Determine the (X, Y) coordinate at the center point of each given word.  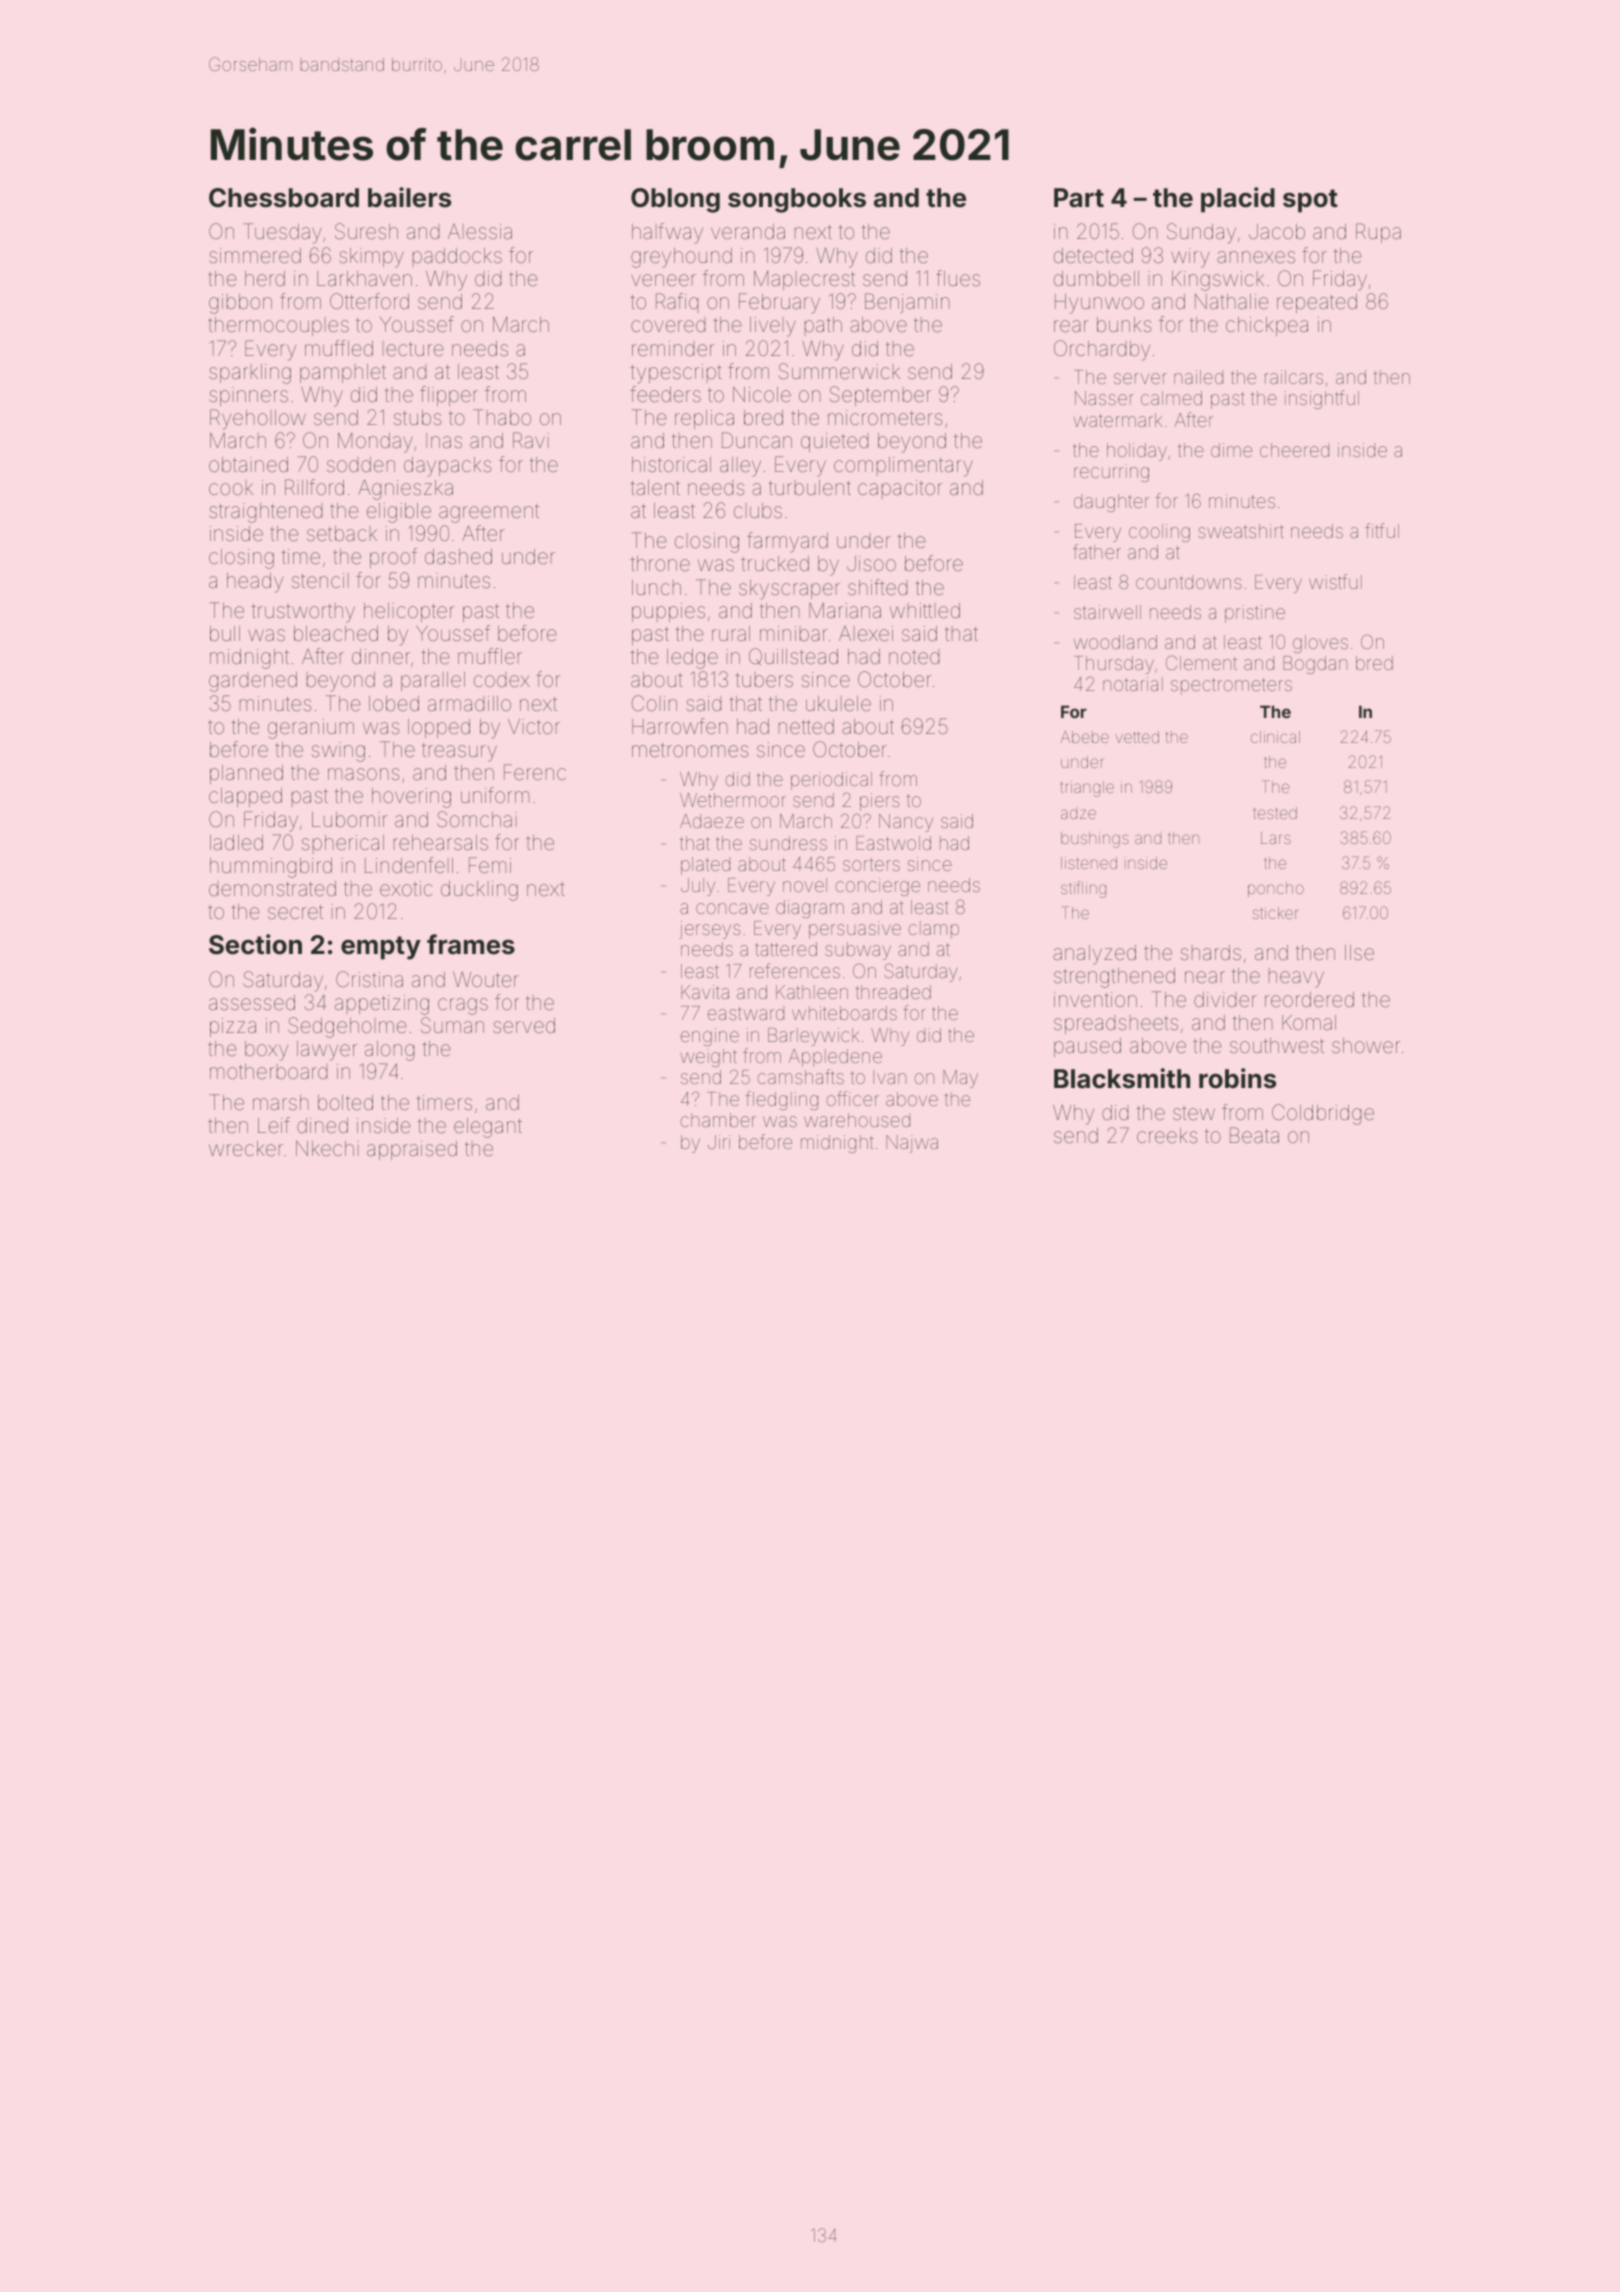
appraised (412, 1150)
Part (1079, 198)
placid (1238, 200)
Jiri (719, 1142)
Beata (1254, 1135)
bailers (409, 197)
